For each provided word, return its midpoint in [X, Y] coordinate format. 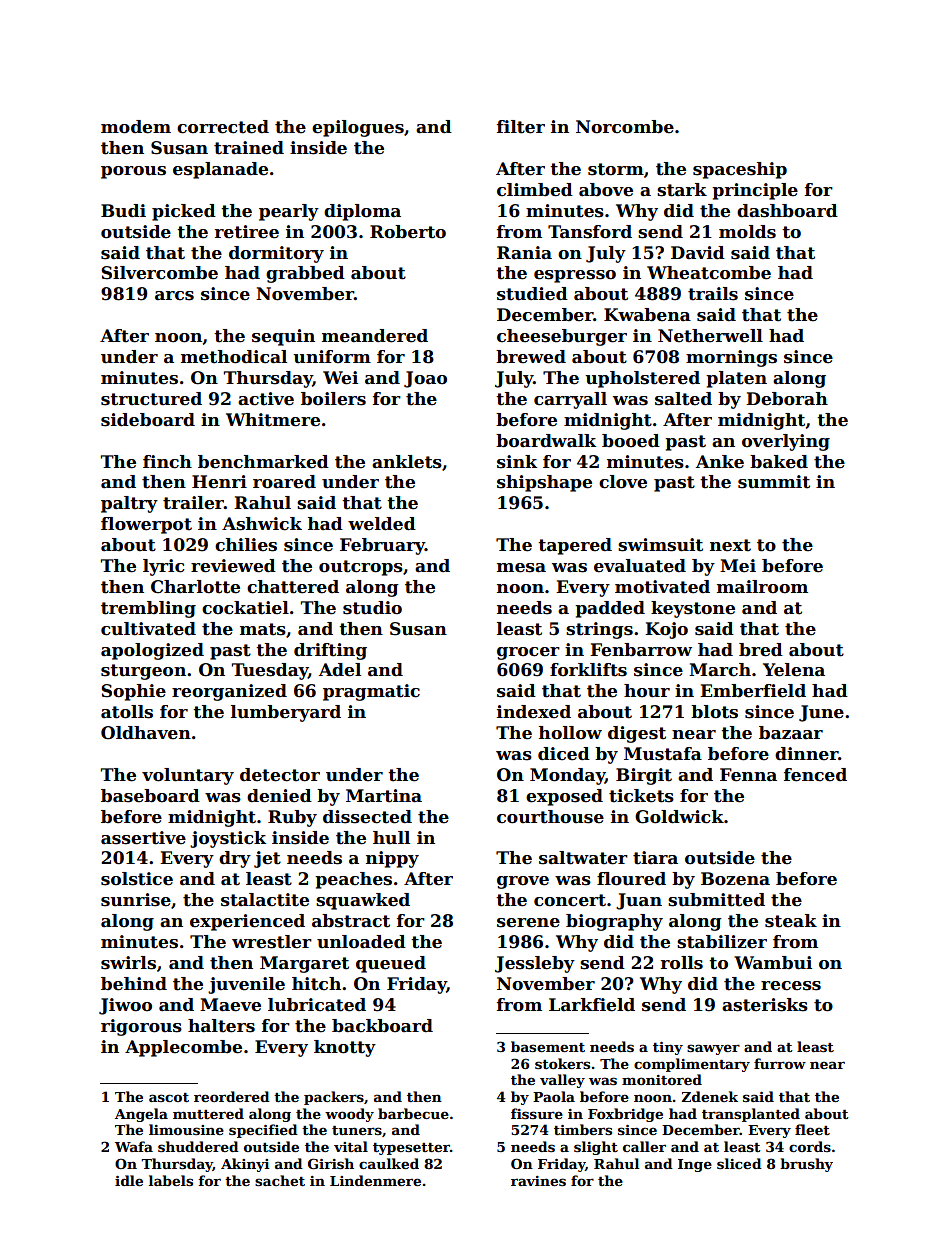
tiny [668, 1048]
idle [129, 1180]
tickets [641, 796]
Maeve [230, 1005]
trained [249, 148]
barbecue [413, 1113]
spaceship [740, 170]
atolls [127, 712]
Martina [384, 796]
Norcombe [625, 127]
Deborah [787, 399]
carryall [570, 400]
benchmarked [263, 462]
